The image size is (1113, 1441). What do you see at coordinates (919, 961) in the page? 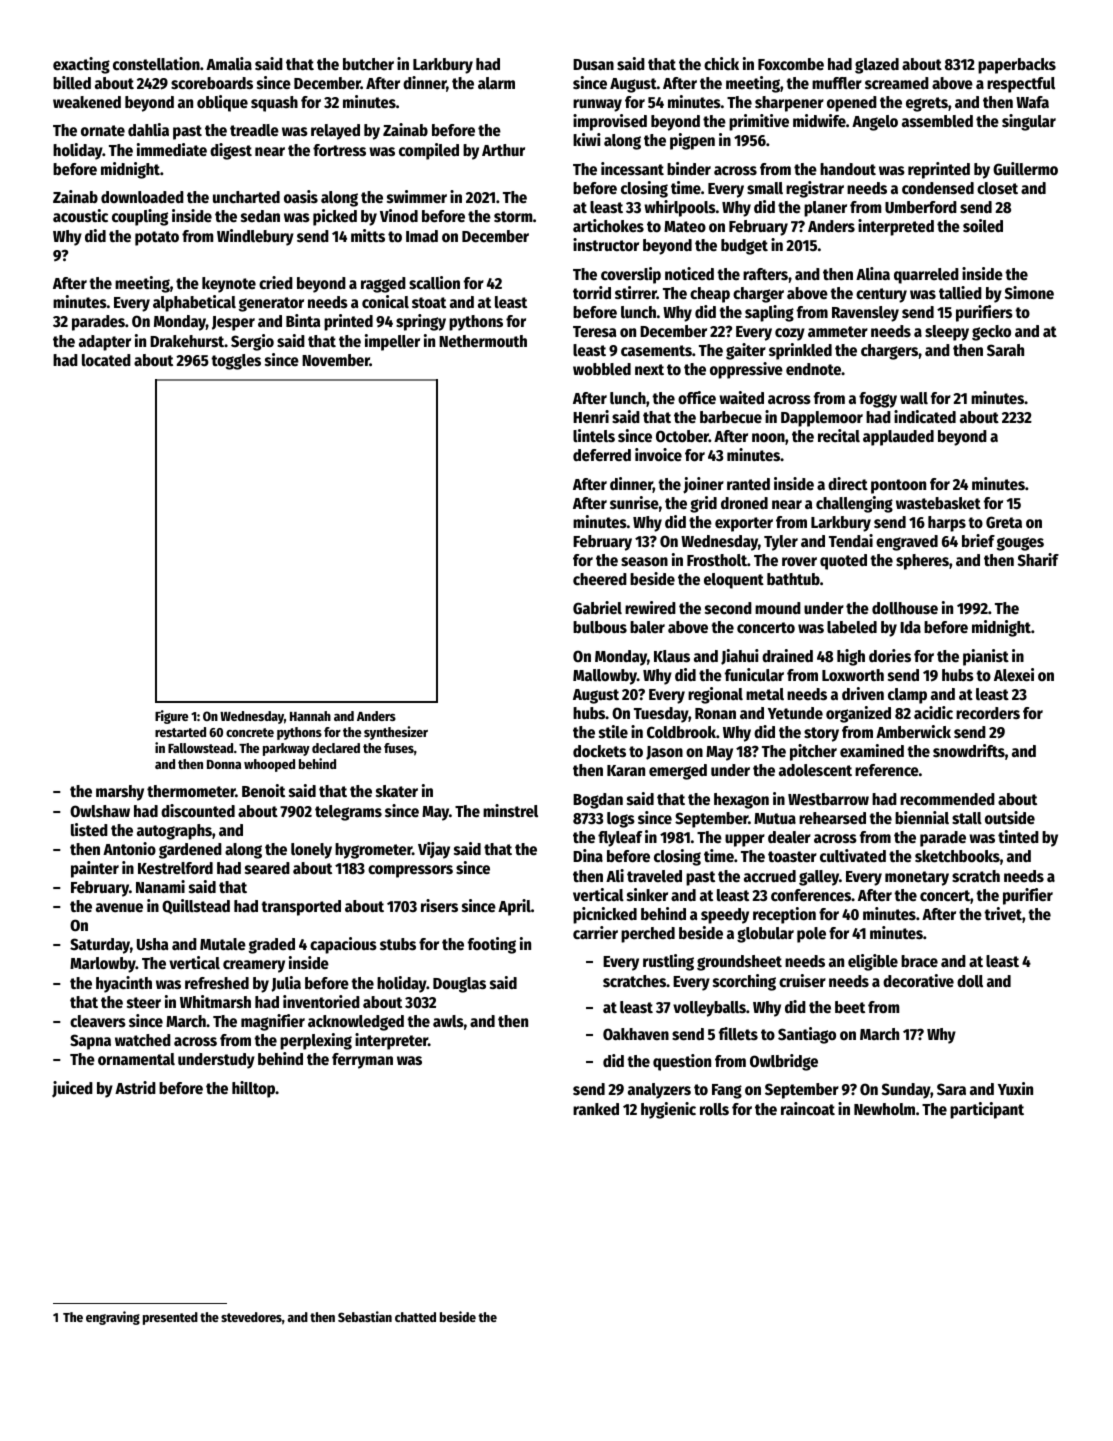
I see `brace` at bounding box center [919, 961].
